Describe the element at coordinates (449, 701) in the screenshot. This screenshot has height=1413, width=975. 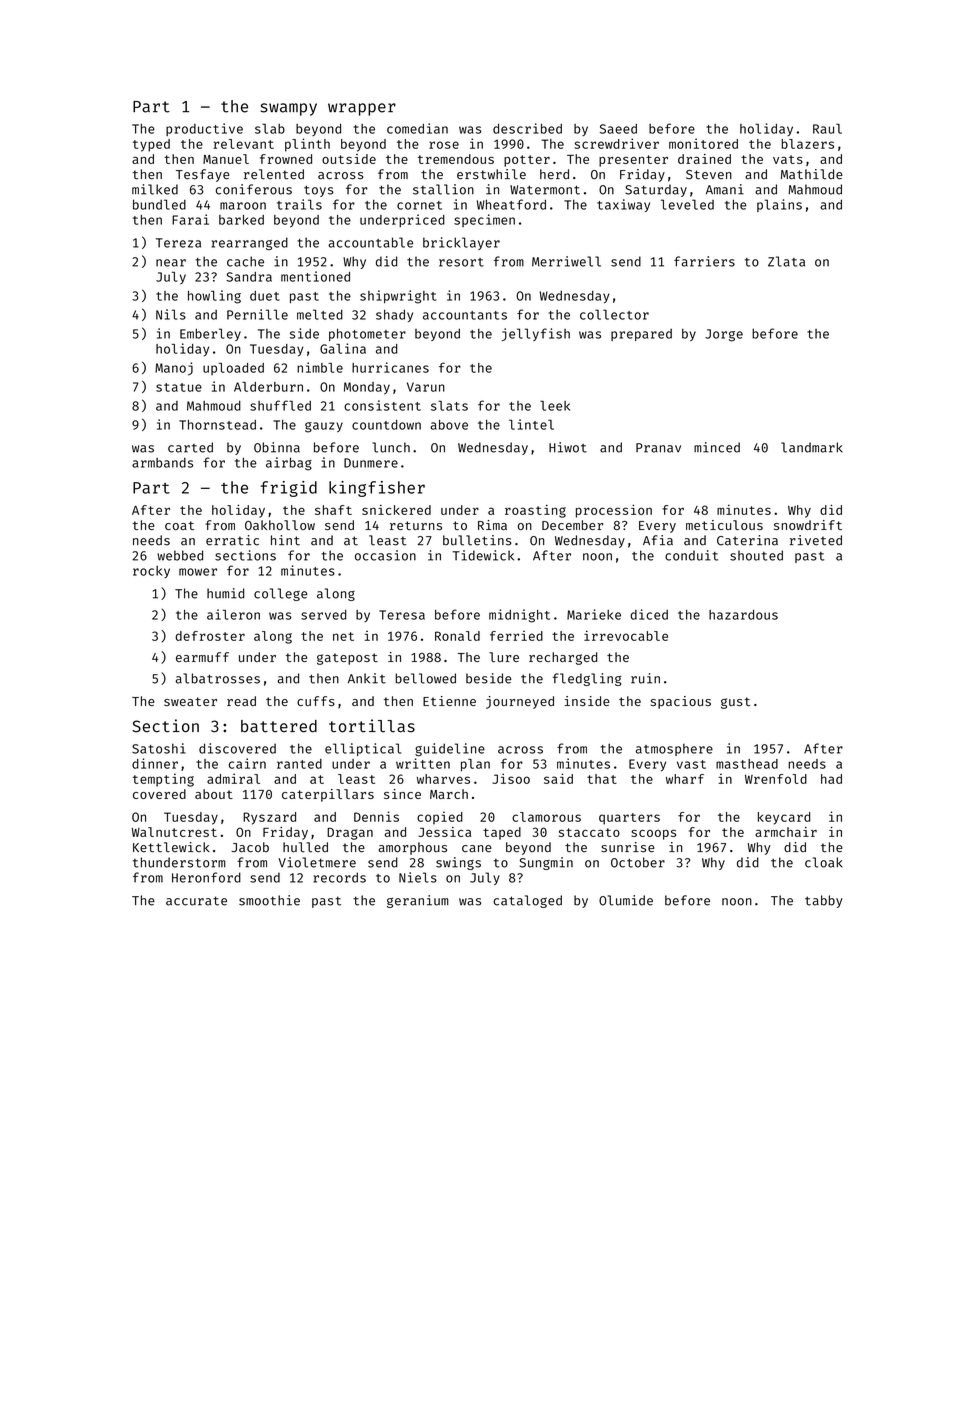
I see `Etienne` at that location.
